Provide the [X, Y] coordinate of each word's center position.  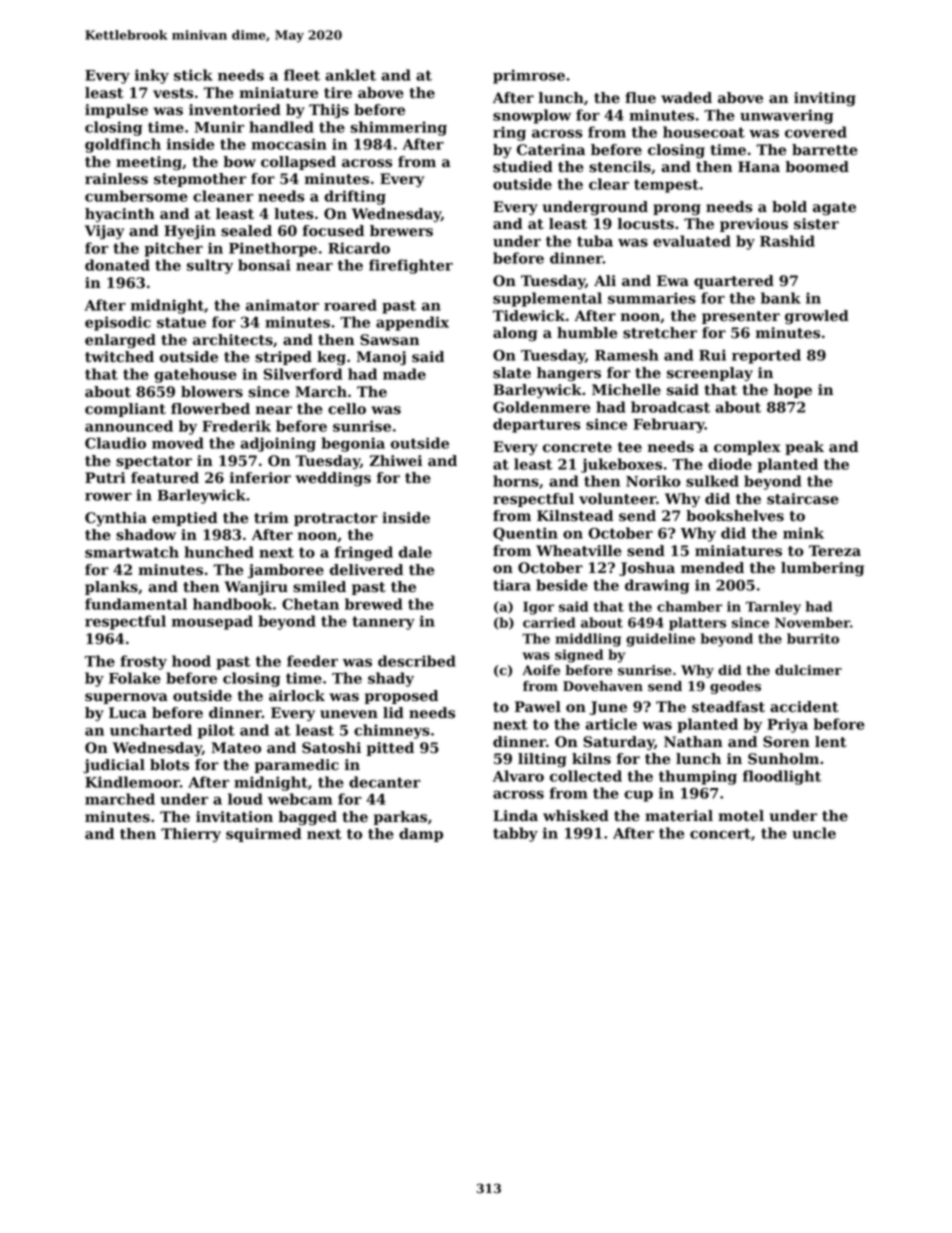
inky [152, 76]
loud [245, 799]
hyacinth [120, 215]
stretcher [660, 333]
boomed [817, 167]
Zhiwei [396, 461]
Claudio [115, 443]
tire [338, 93]
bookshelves [735, 516]
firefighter [411, 266]
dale [415, 552]
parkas [400, 818]
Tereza [835, 551]
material [679, 816]
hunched [219, 552]
